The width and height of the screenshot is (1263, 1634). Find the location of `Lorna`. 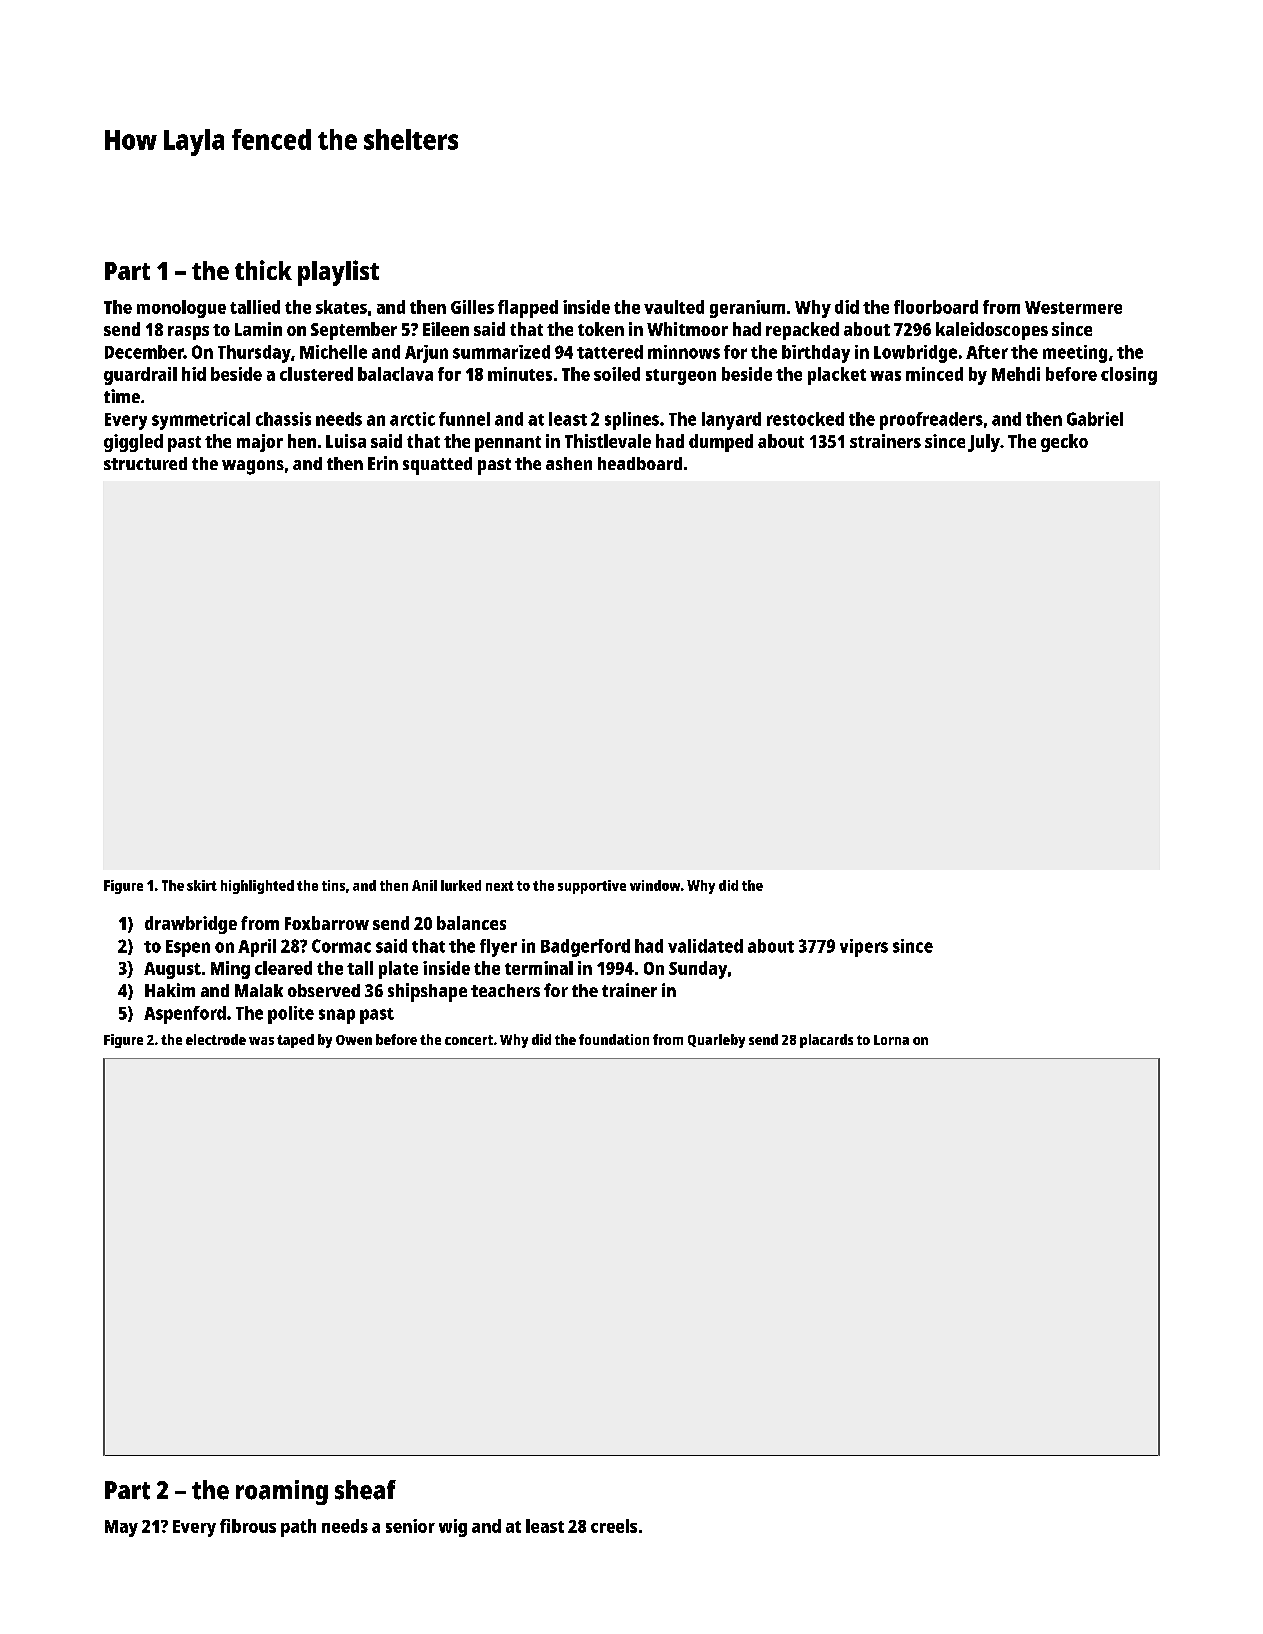

Lorna is located at coordinates (891, 1040).
